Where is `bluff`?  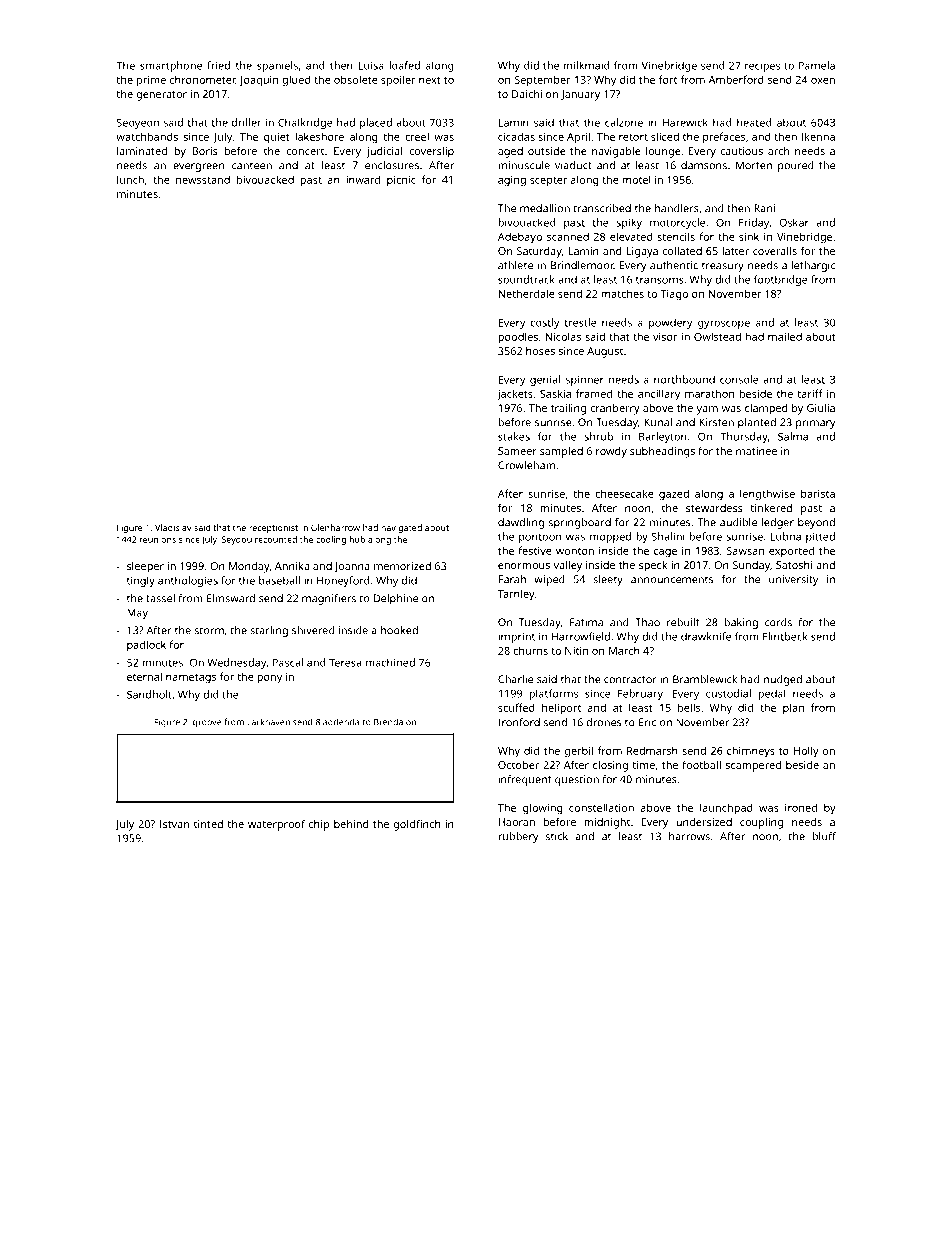
bluff is located at coordinates (824, 836).
